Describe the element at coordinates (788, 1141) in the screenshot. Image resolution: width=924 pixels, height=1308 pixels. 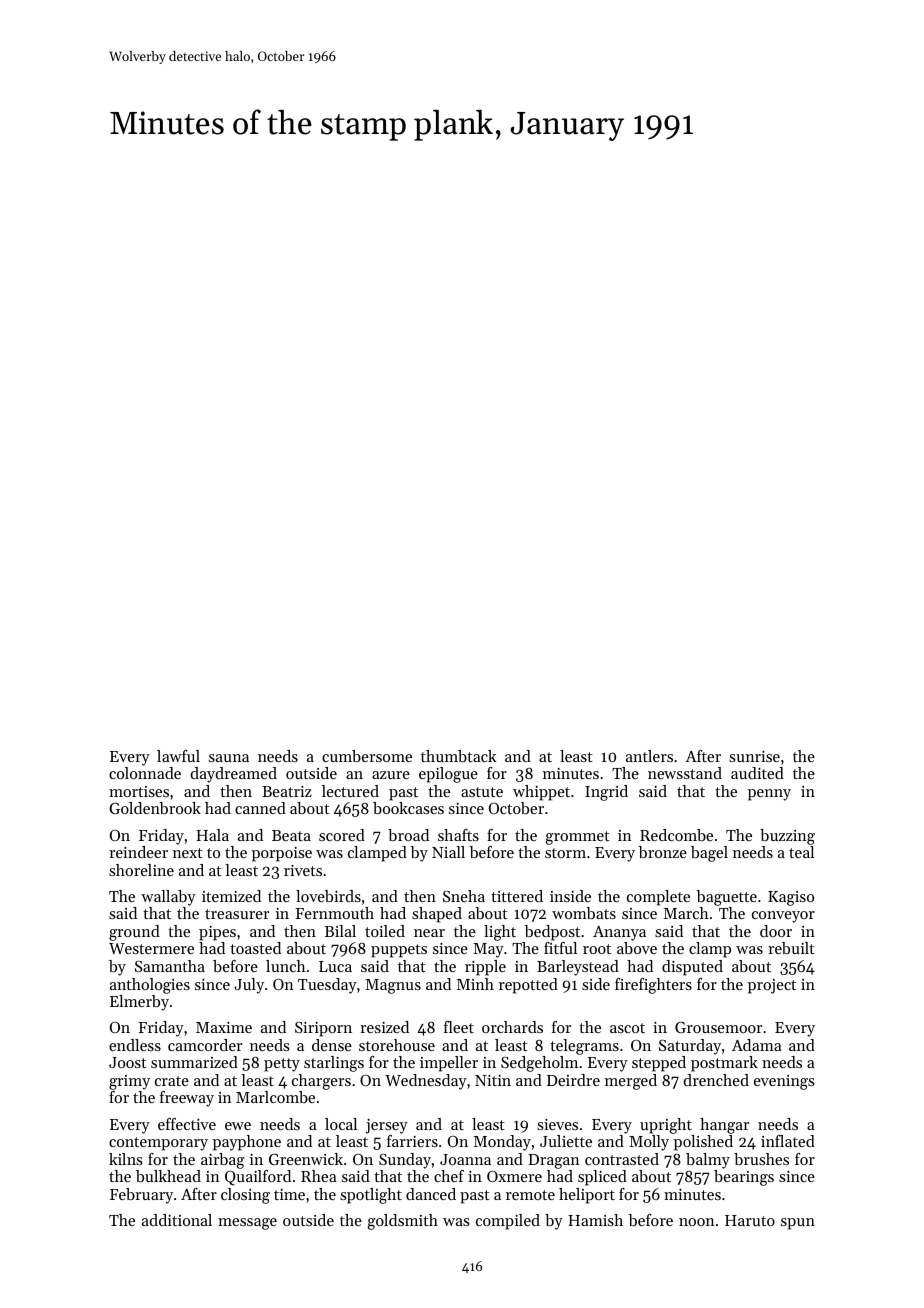
I see `inflated` at that location.
